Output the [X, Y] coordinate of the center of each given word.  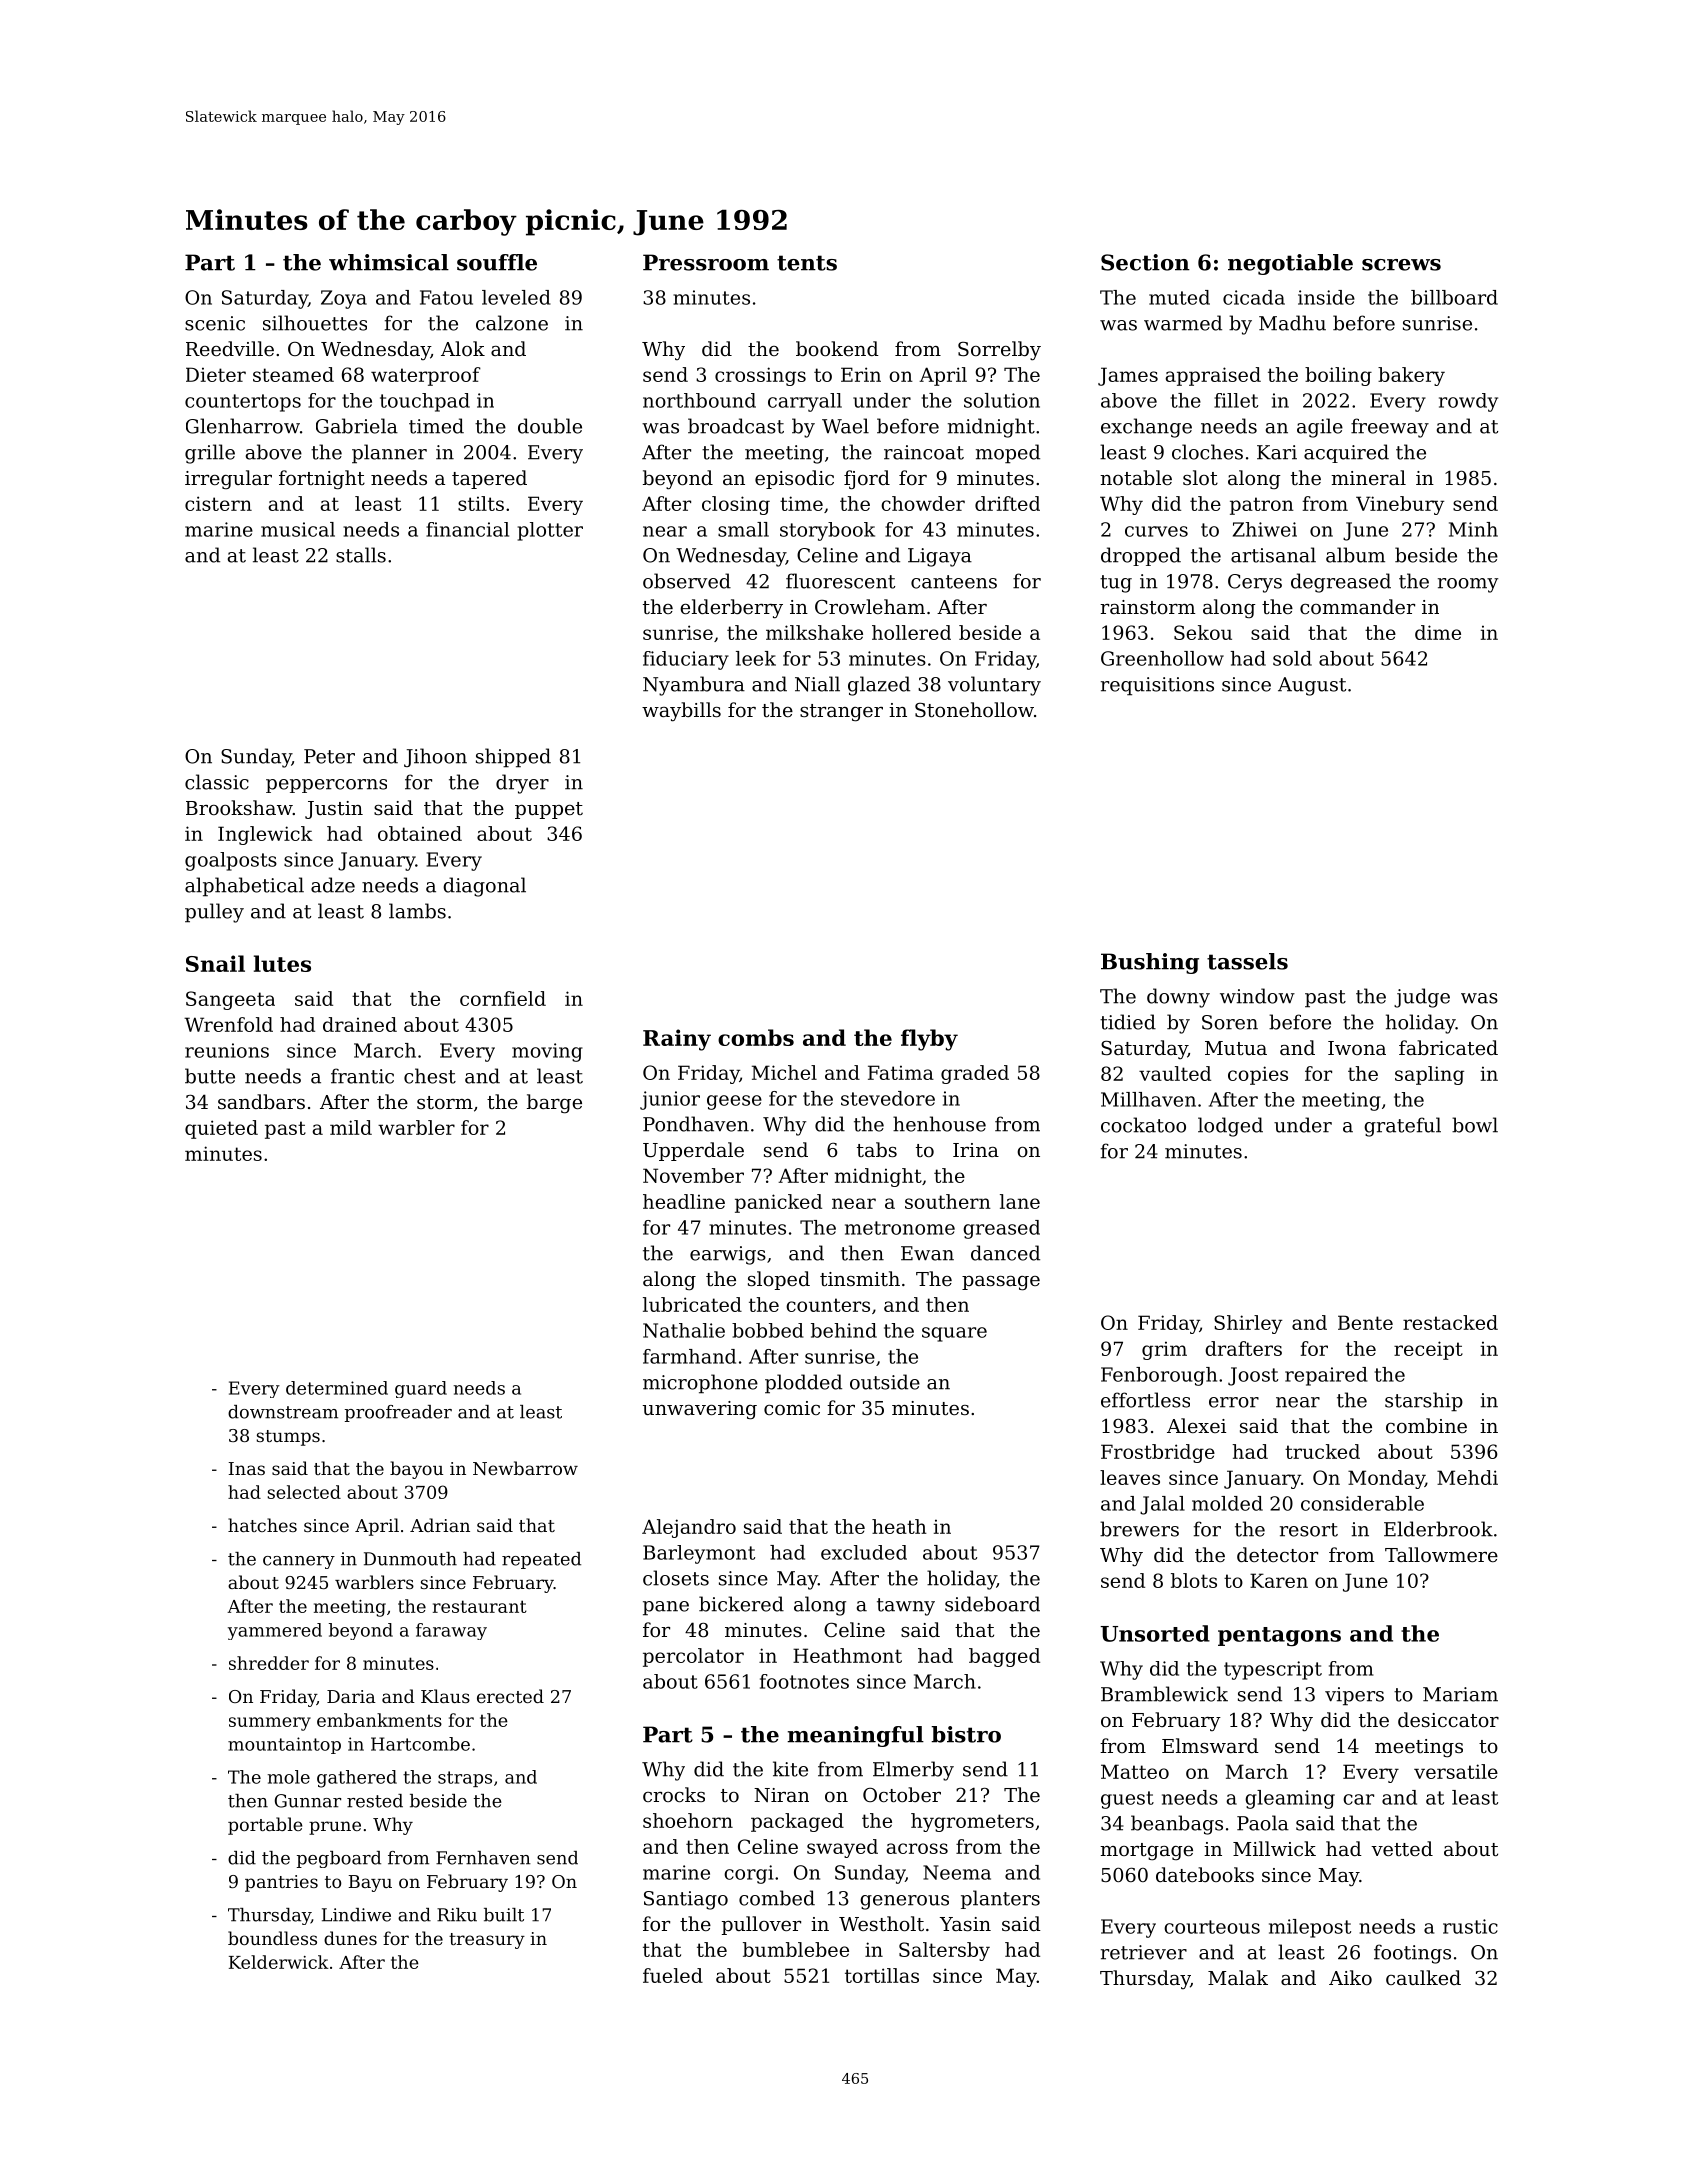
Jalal [1162, 1505]
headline [684, 1201]
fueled [673, 1975]
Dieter [216, 374]
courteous [1212, 1927]
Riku [457, 1915]
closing [736, 505]
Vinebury [1400, 505]
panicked [778, 1203]
